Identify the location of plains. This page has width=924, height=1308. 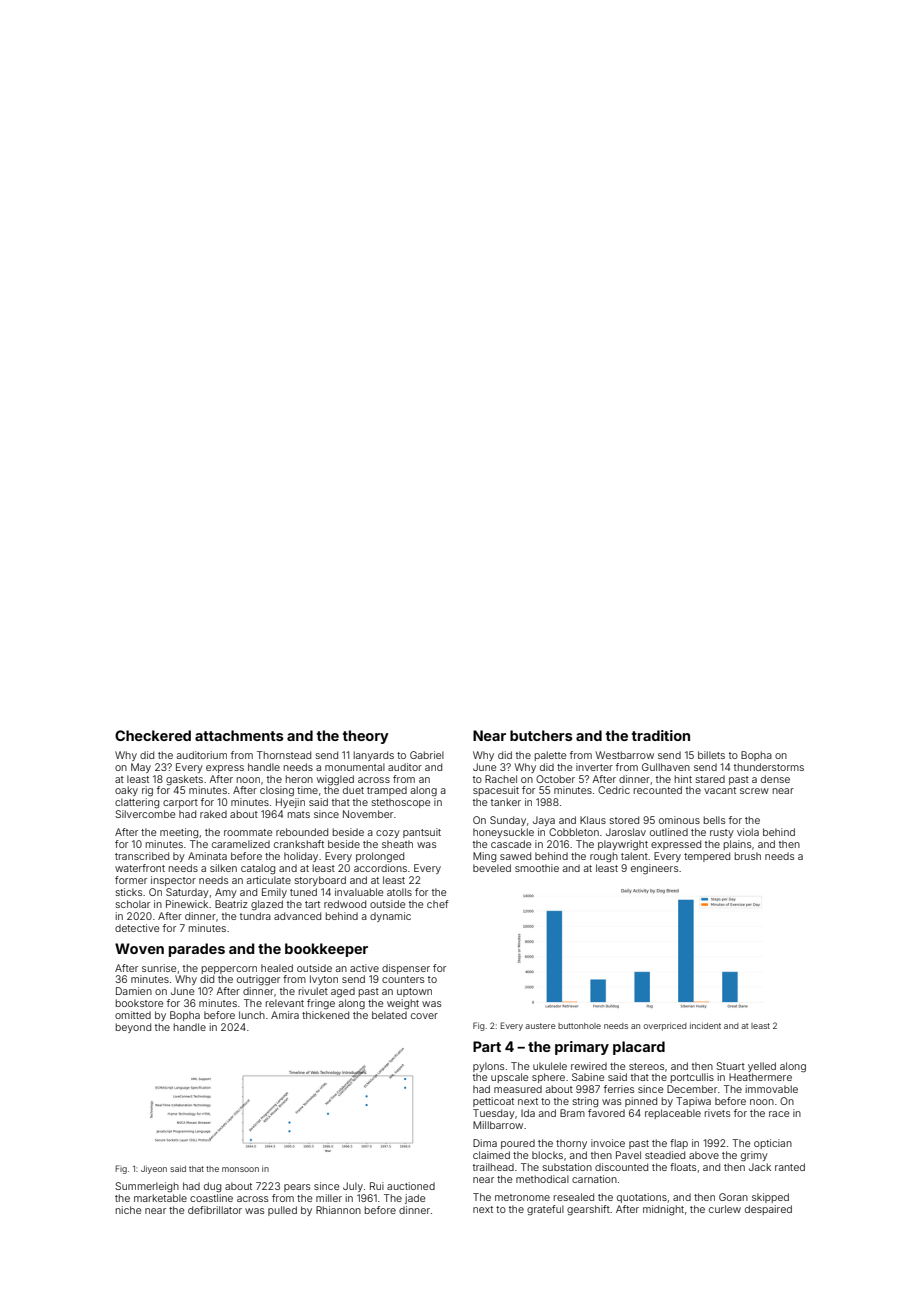
(737, 845).
